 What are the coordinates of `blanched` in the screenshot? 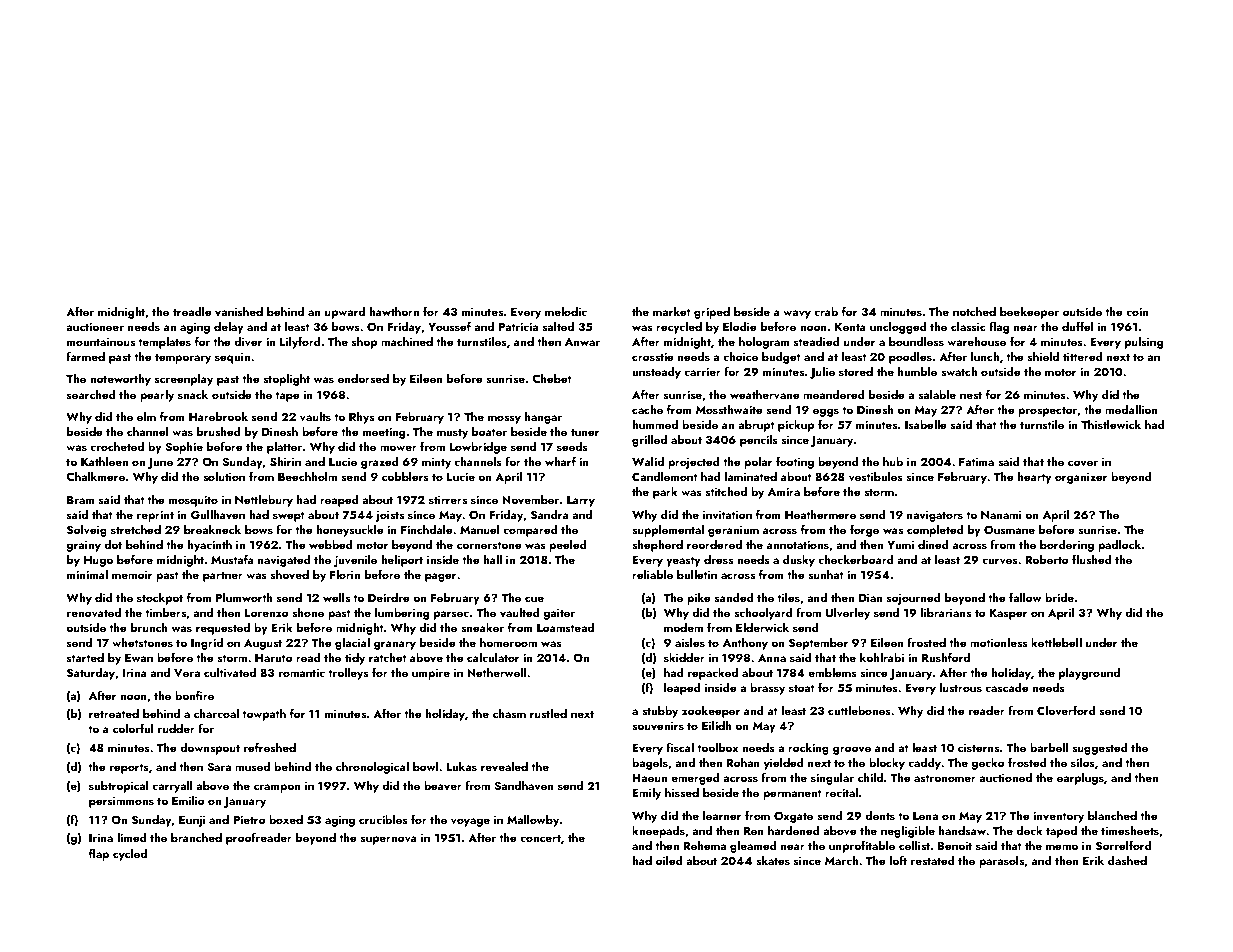 It's located at (1112, 815).
